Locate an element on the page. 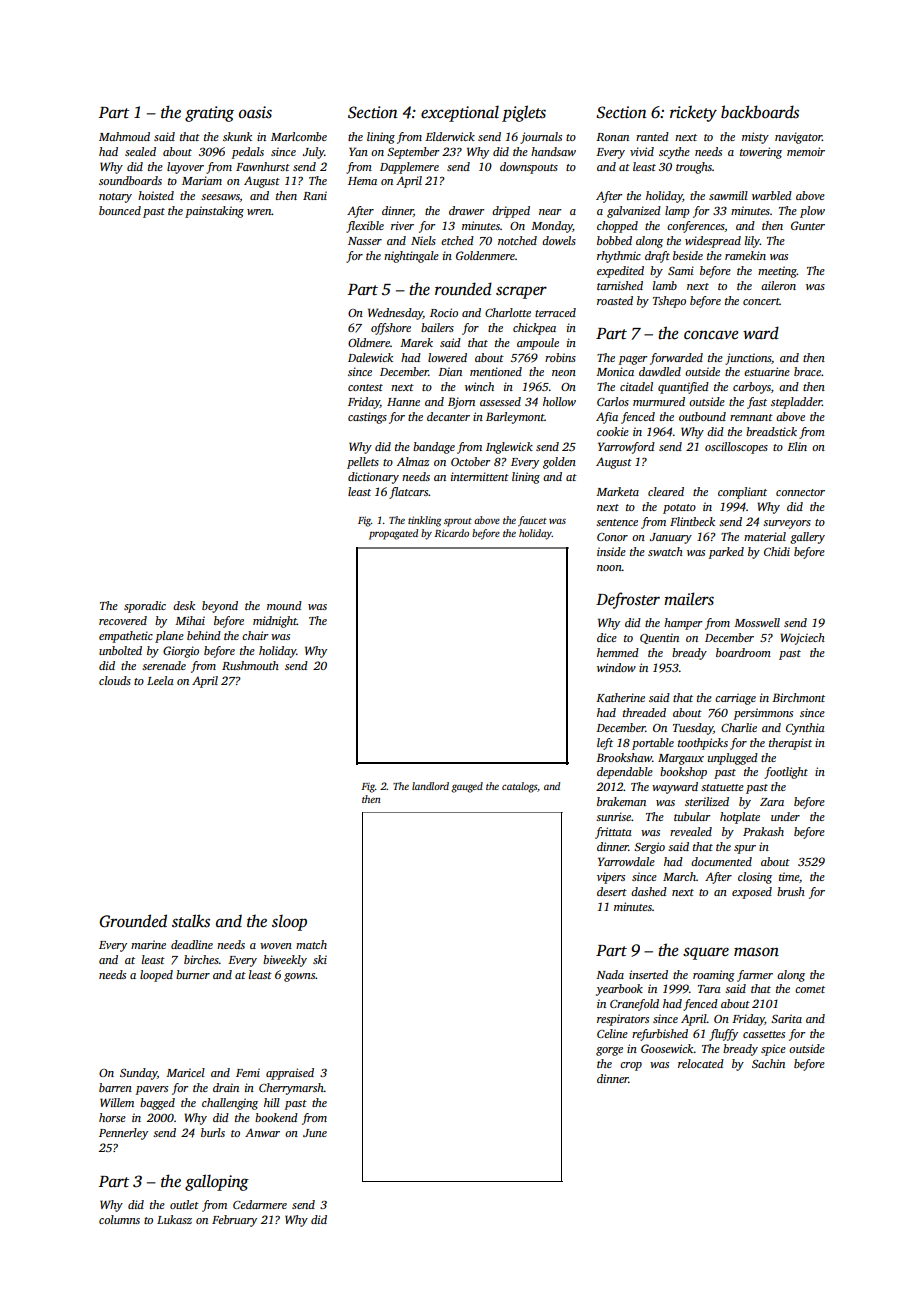 The height and width of the page is (1308, 924). gorge is located at coordinates (609, 1051).
